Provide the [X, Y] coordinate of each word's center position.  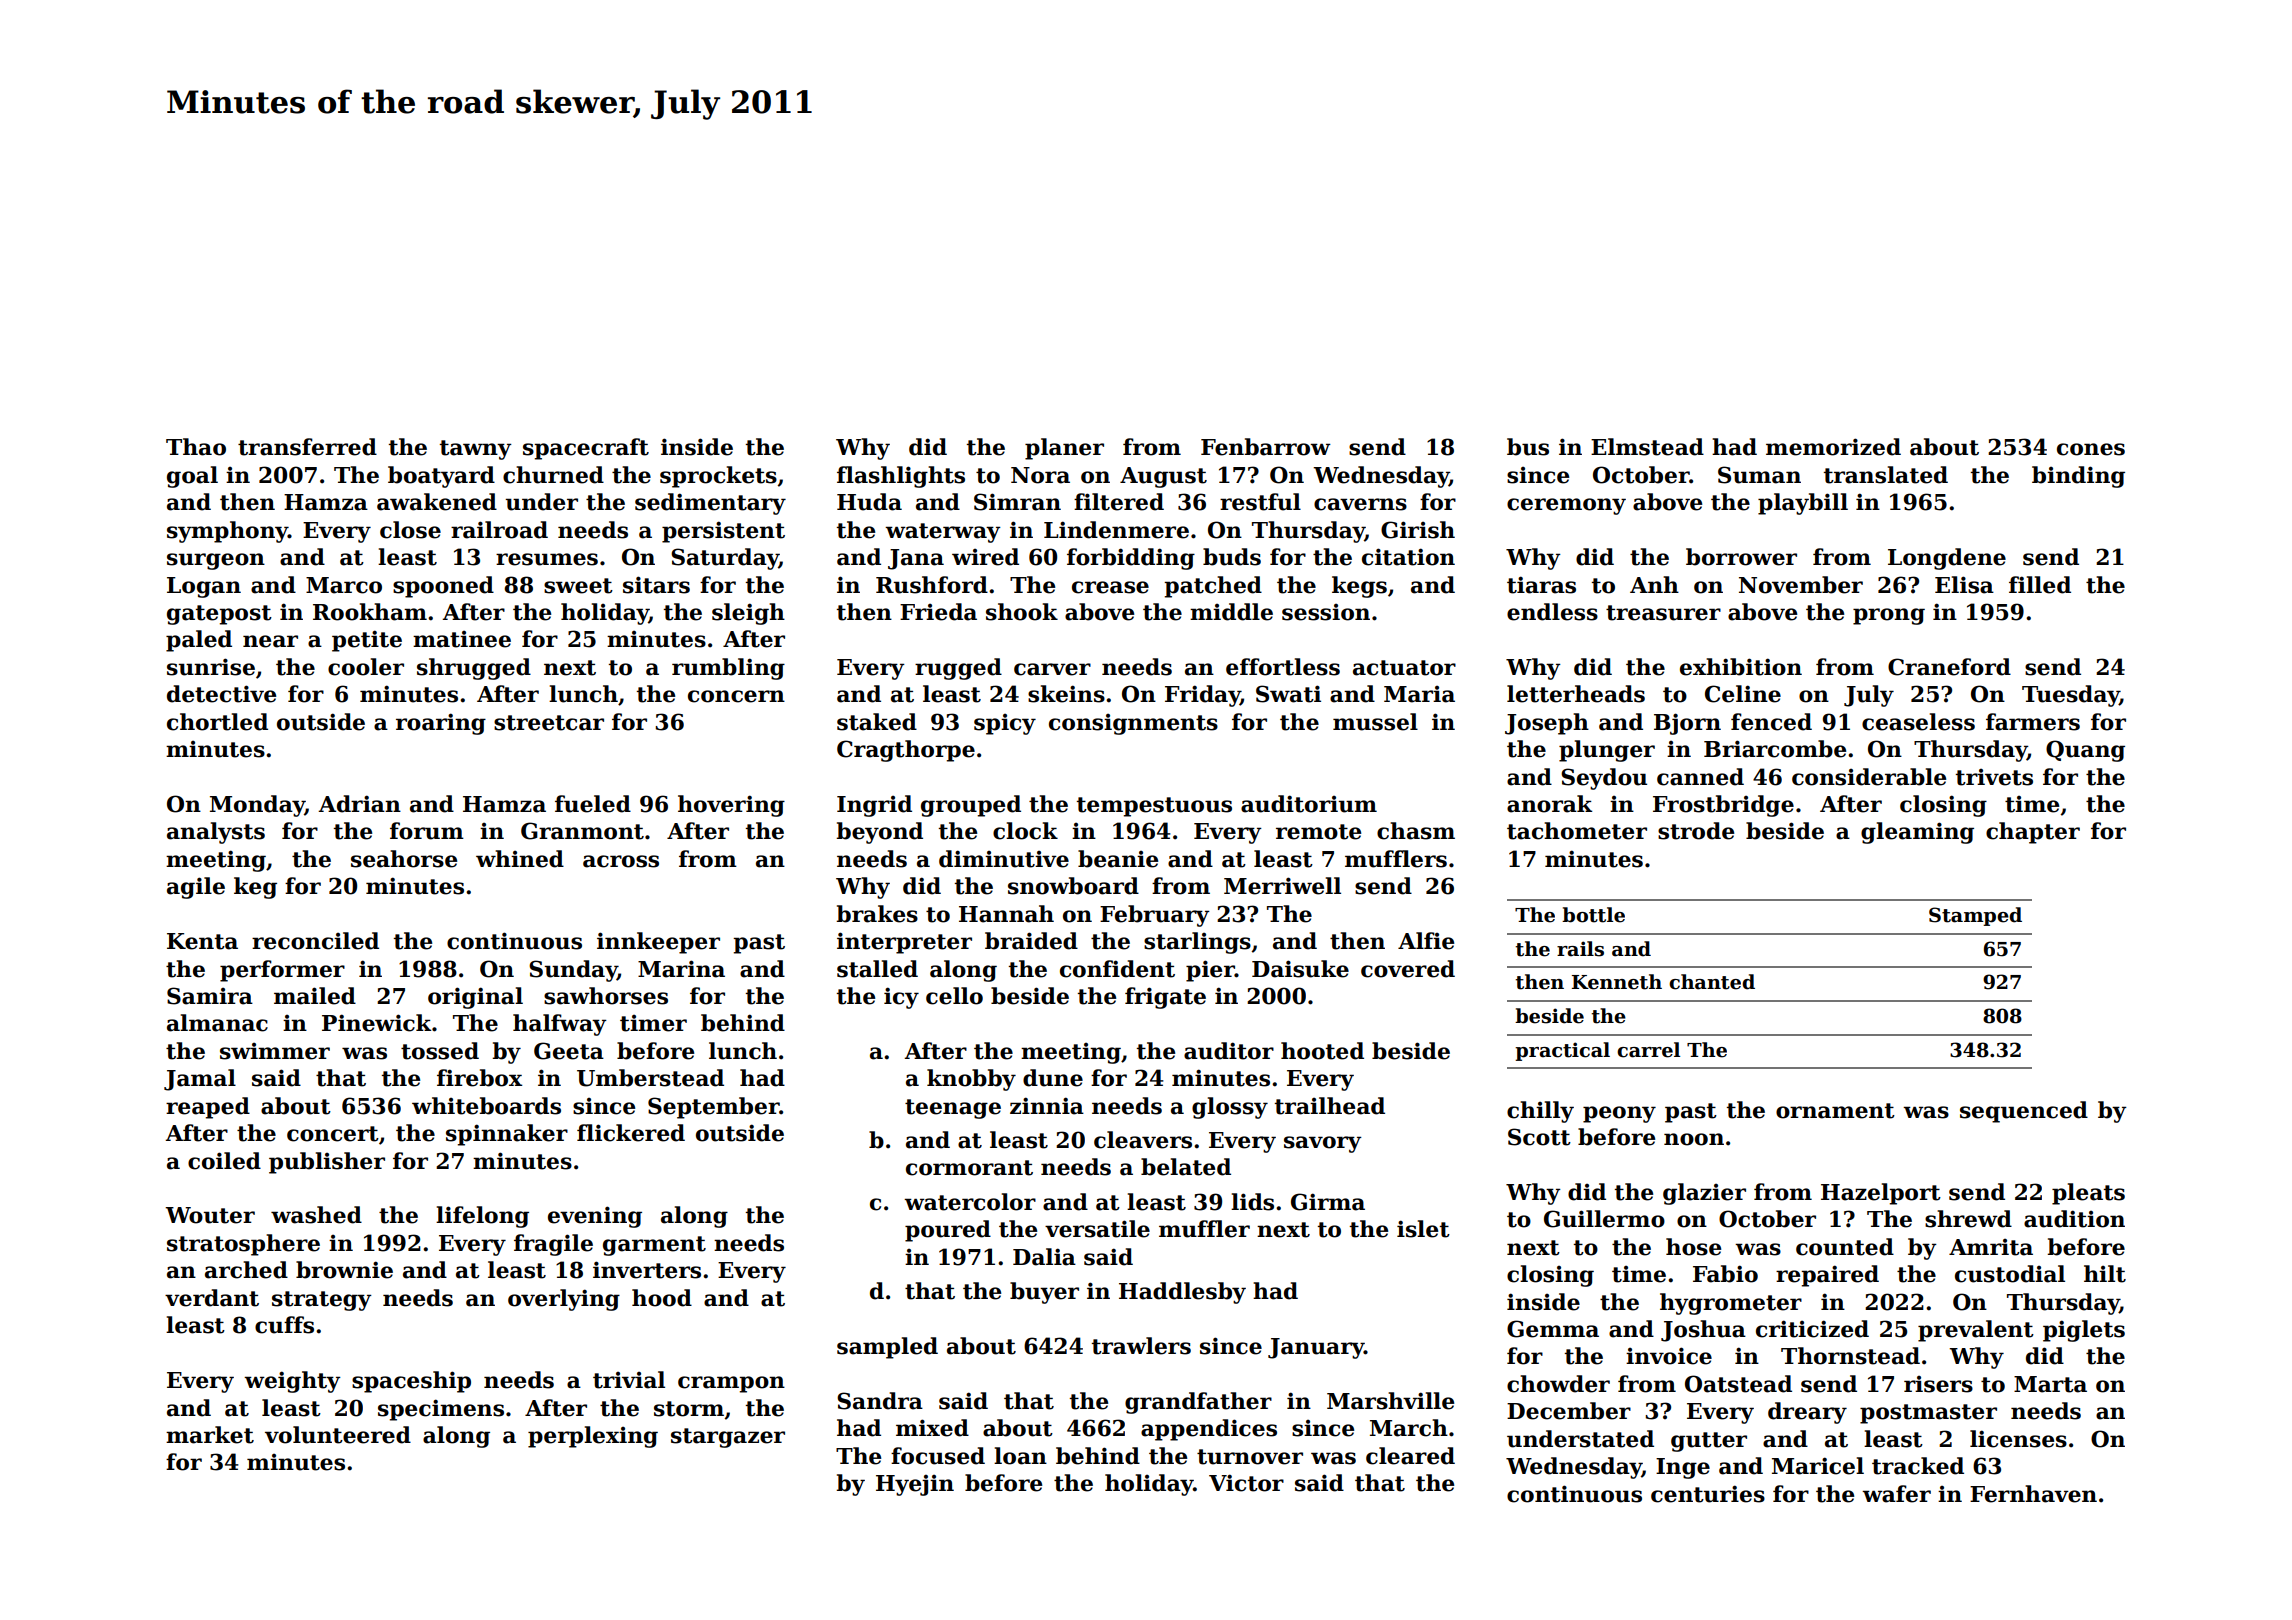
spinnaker [507, 1135]
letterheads [1576, 694]
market [210, 1435]
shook [1022, 612]
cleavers [1143, 1140]
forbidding [1131, 559]
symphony [227, 532]
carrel [1648, 1050]
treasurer [1663, 613]
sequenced [2024, 1112]
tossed [440, 1051]
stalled [877, 969]
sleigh [748, 614]
